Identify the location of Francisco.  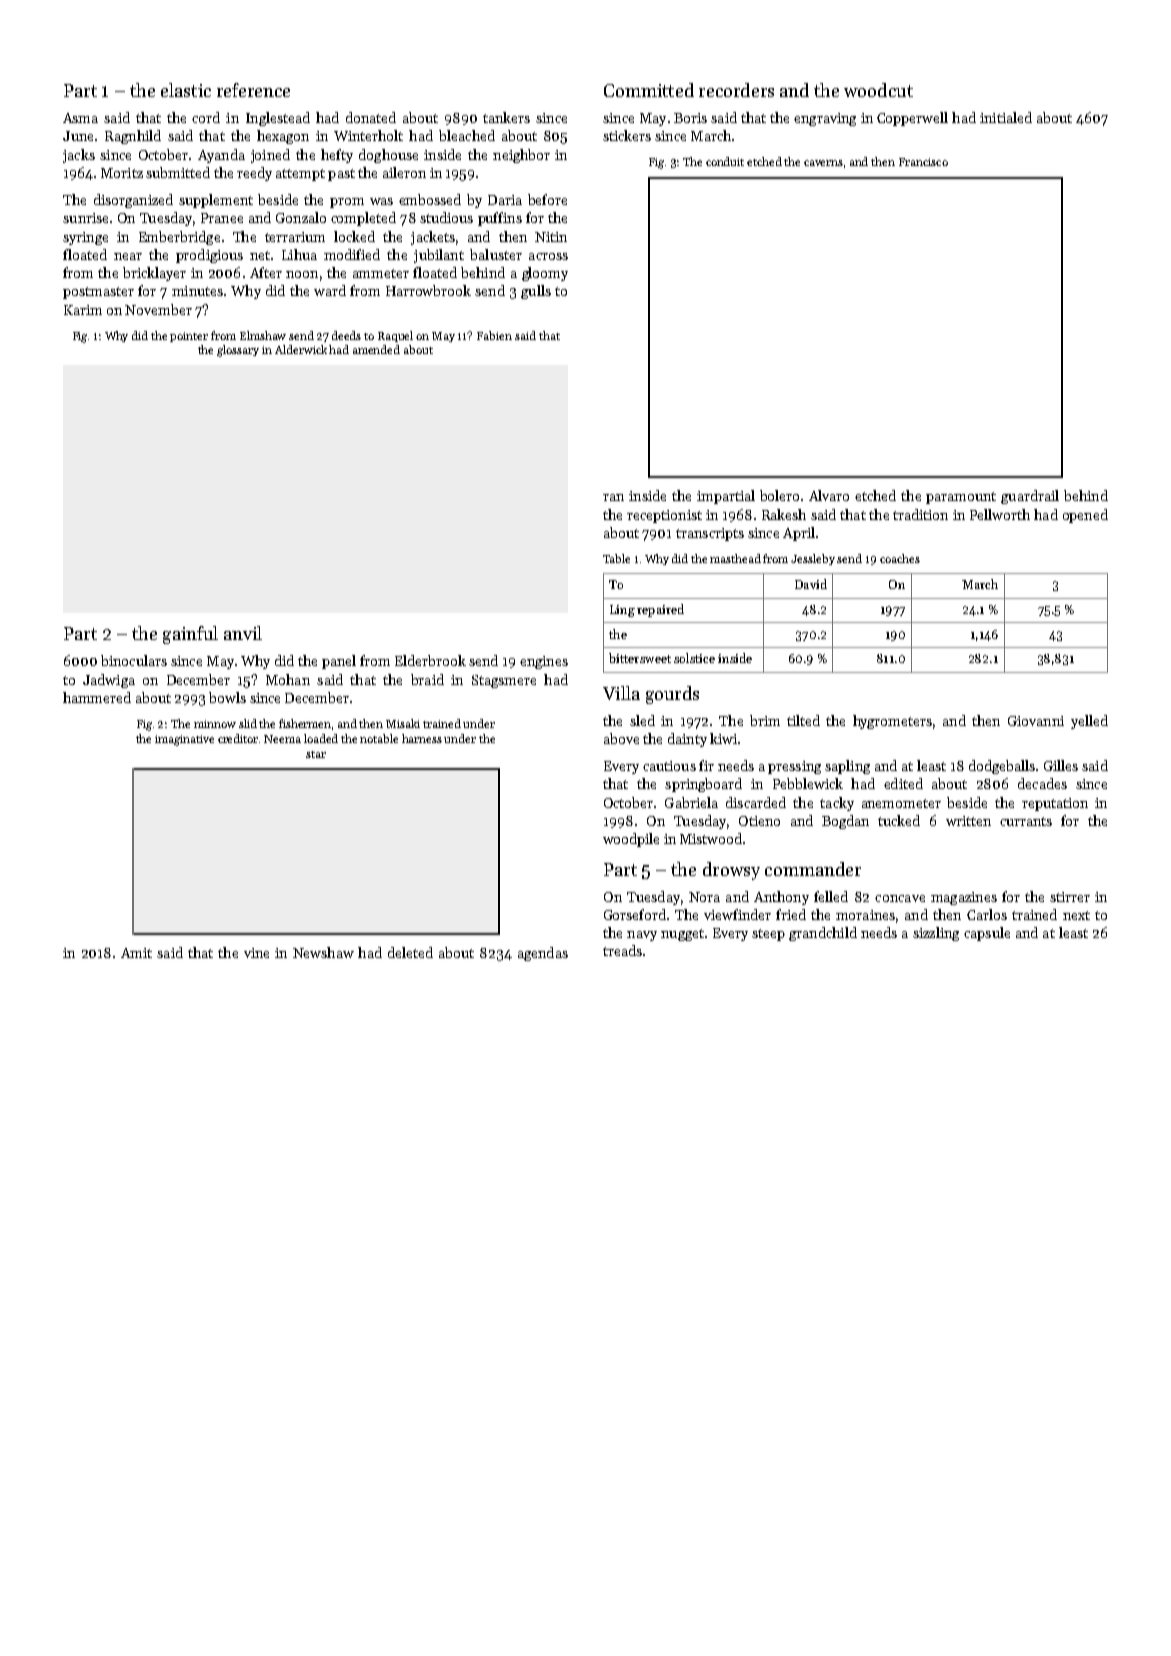
(923, 162).
